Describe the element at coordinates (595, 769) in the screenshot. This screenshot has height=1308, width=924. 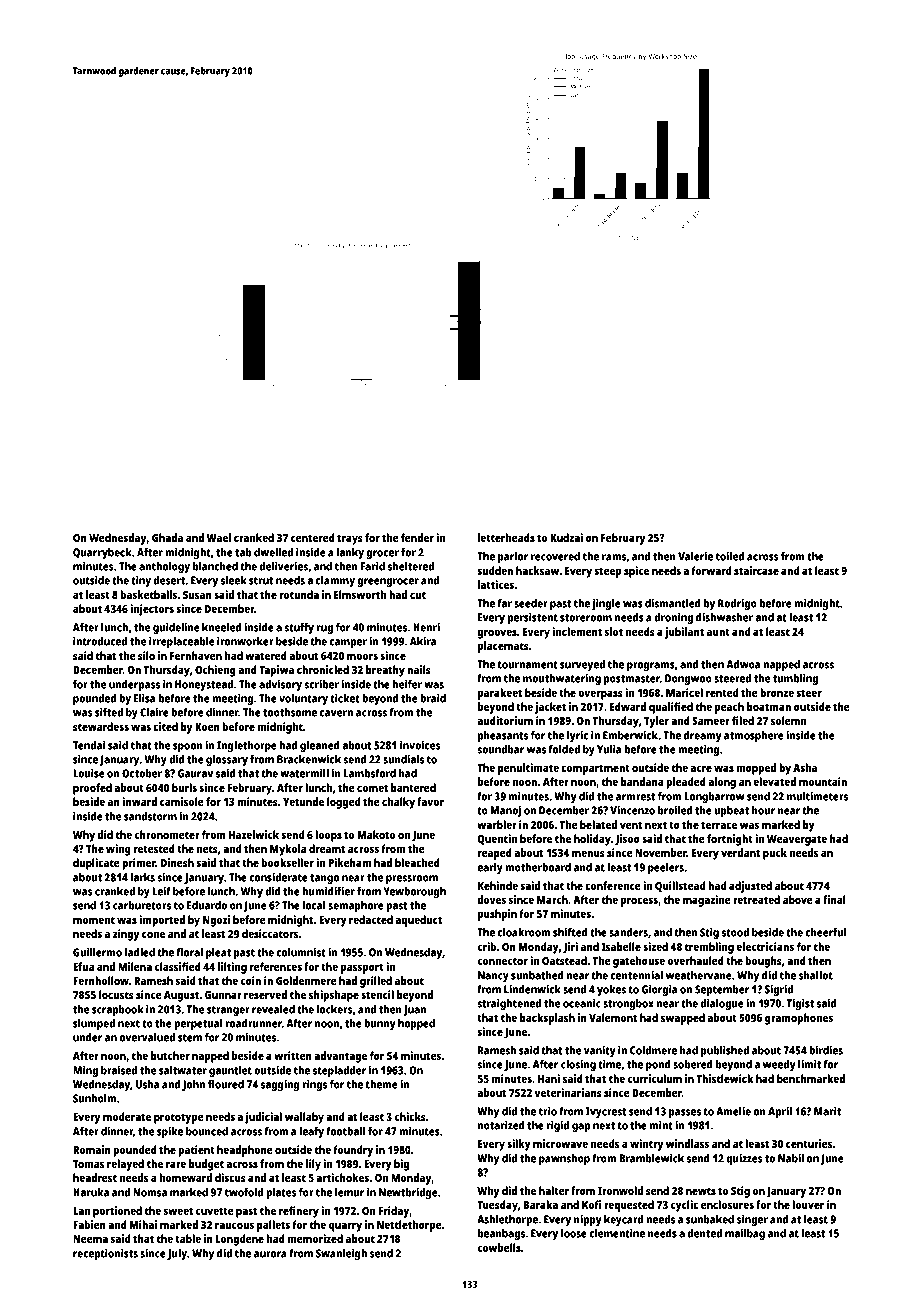
I see `compartment` at that location.
